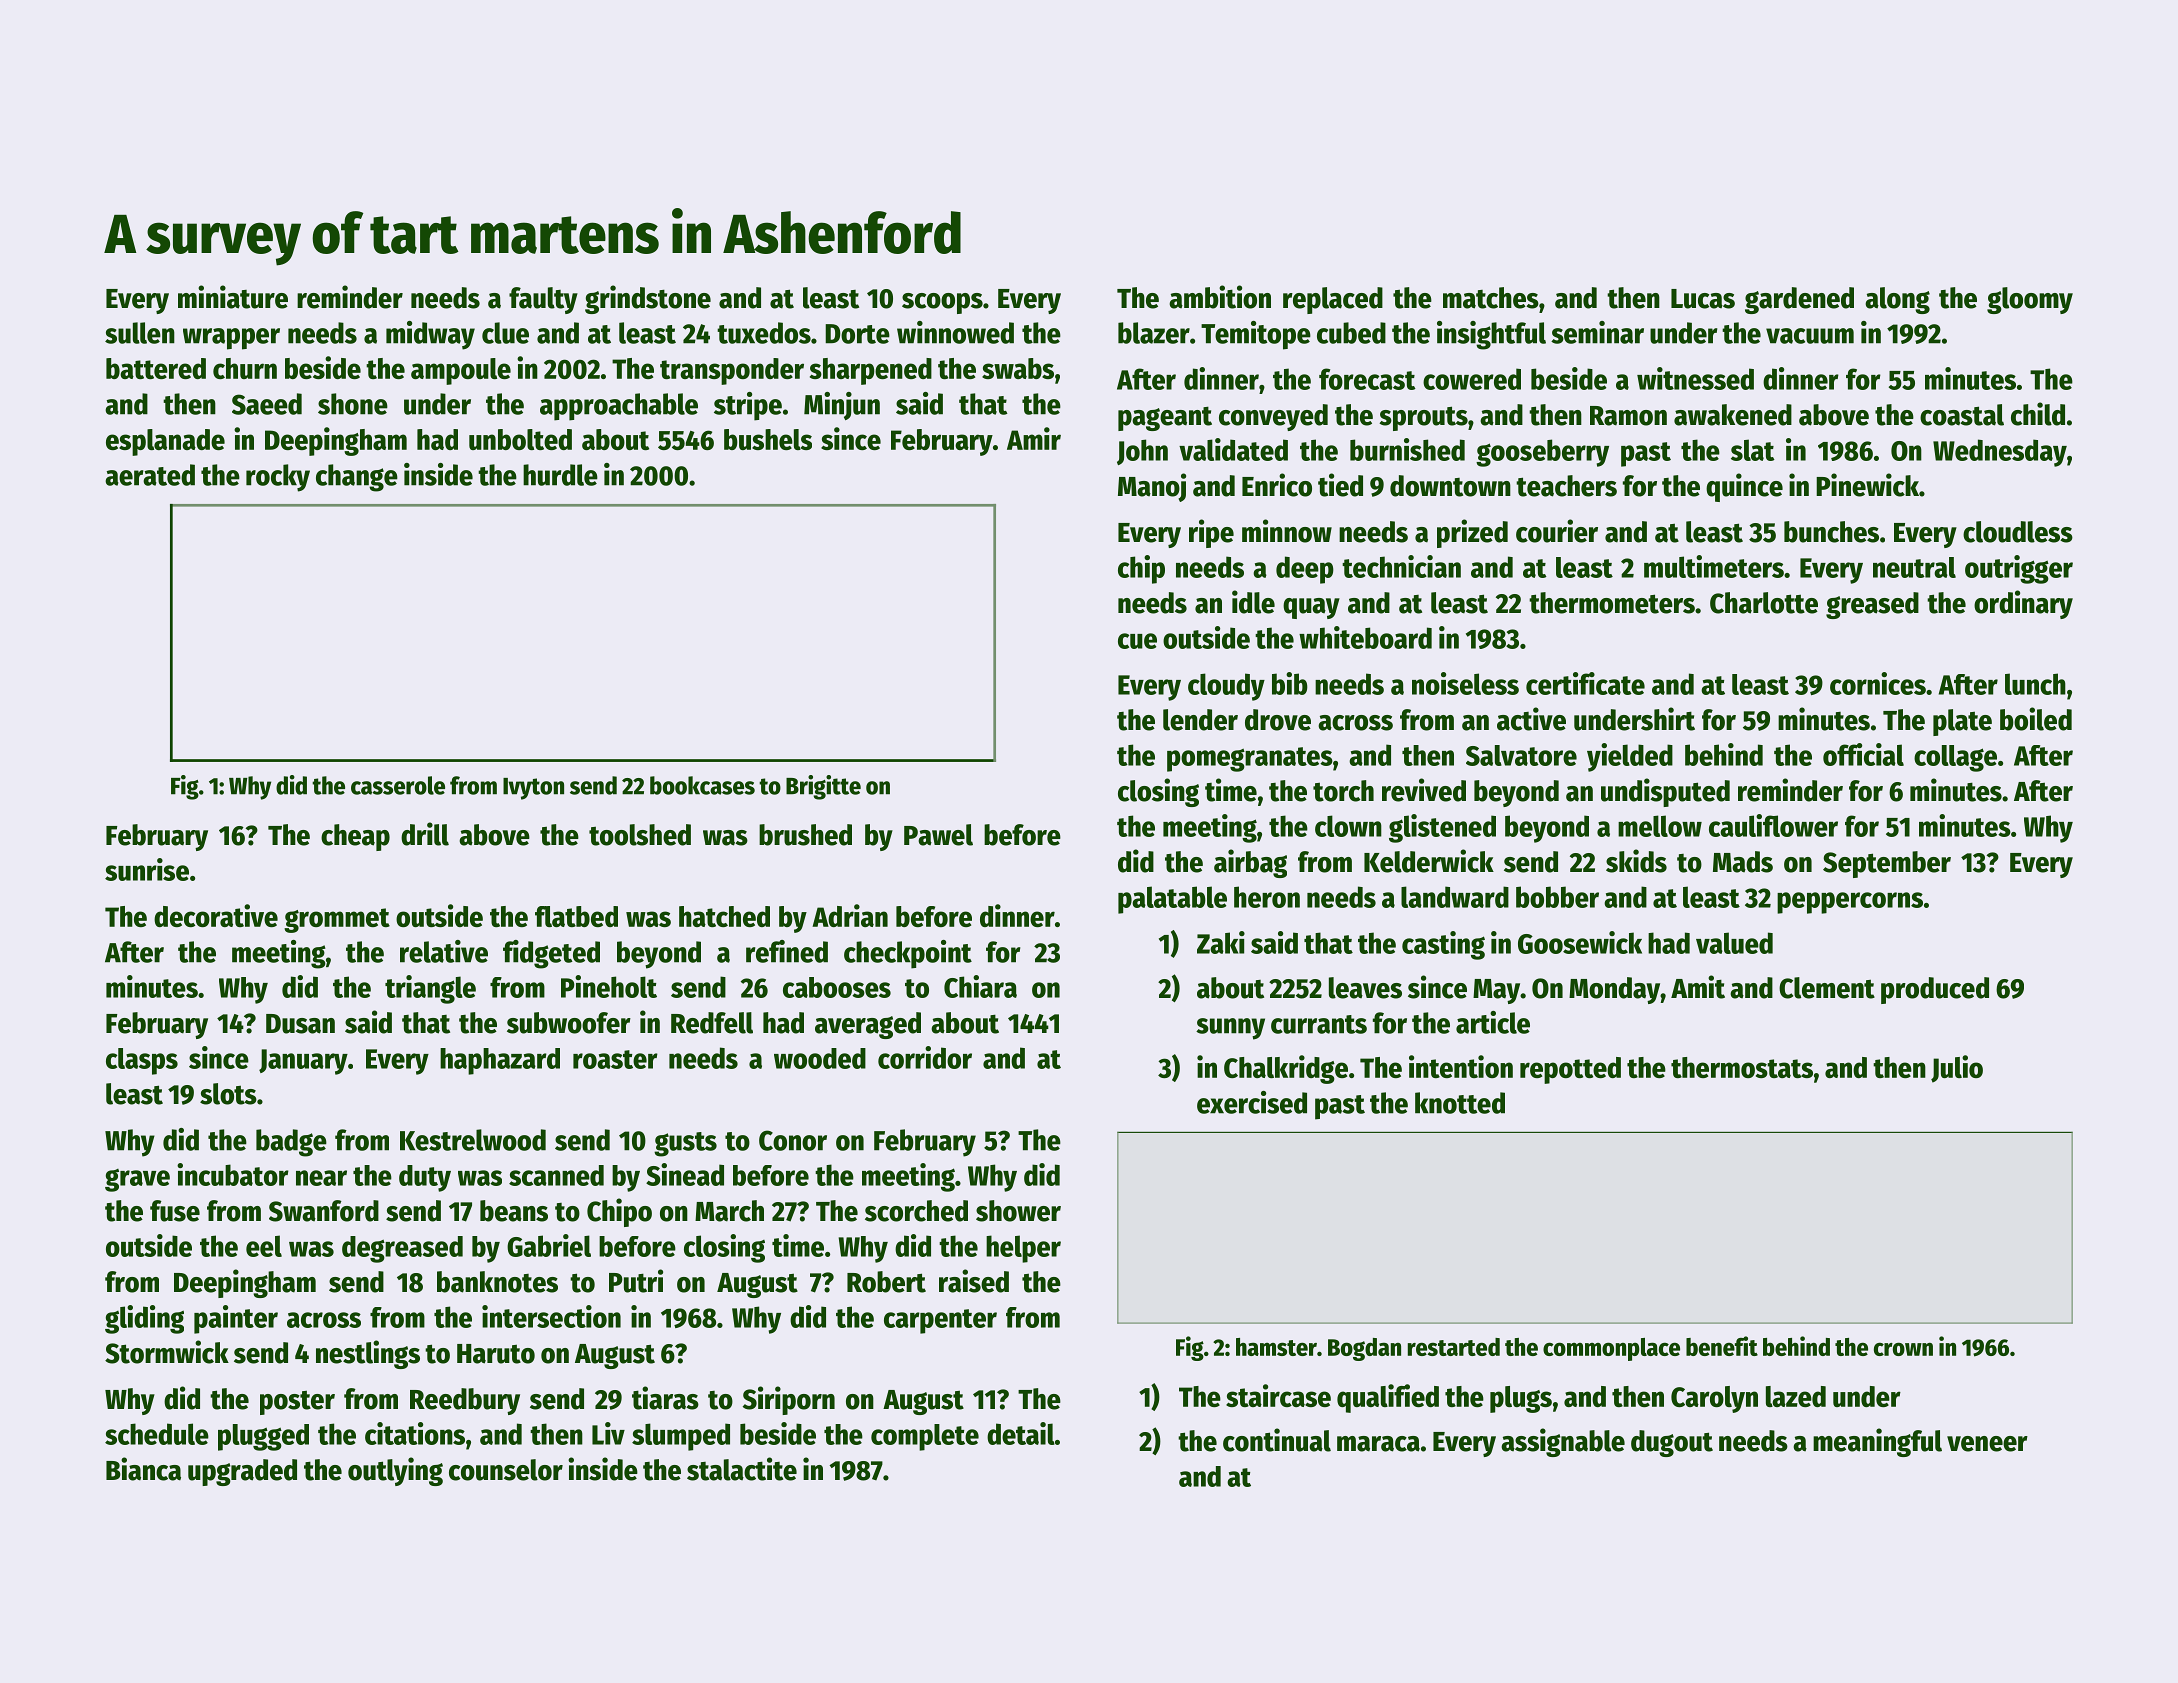  What do you see at coordinates (143, 1469) in the screenshot?
I see `Bianca` at bounding box center [143, 1469].
